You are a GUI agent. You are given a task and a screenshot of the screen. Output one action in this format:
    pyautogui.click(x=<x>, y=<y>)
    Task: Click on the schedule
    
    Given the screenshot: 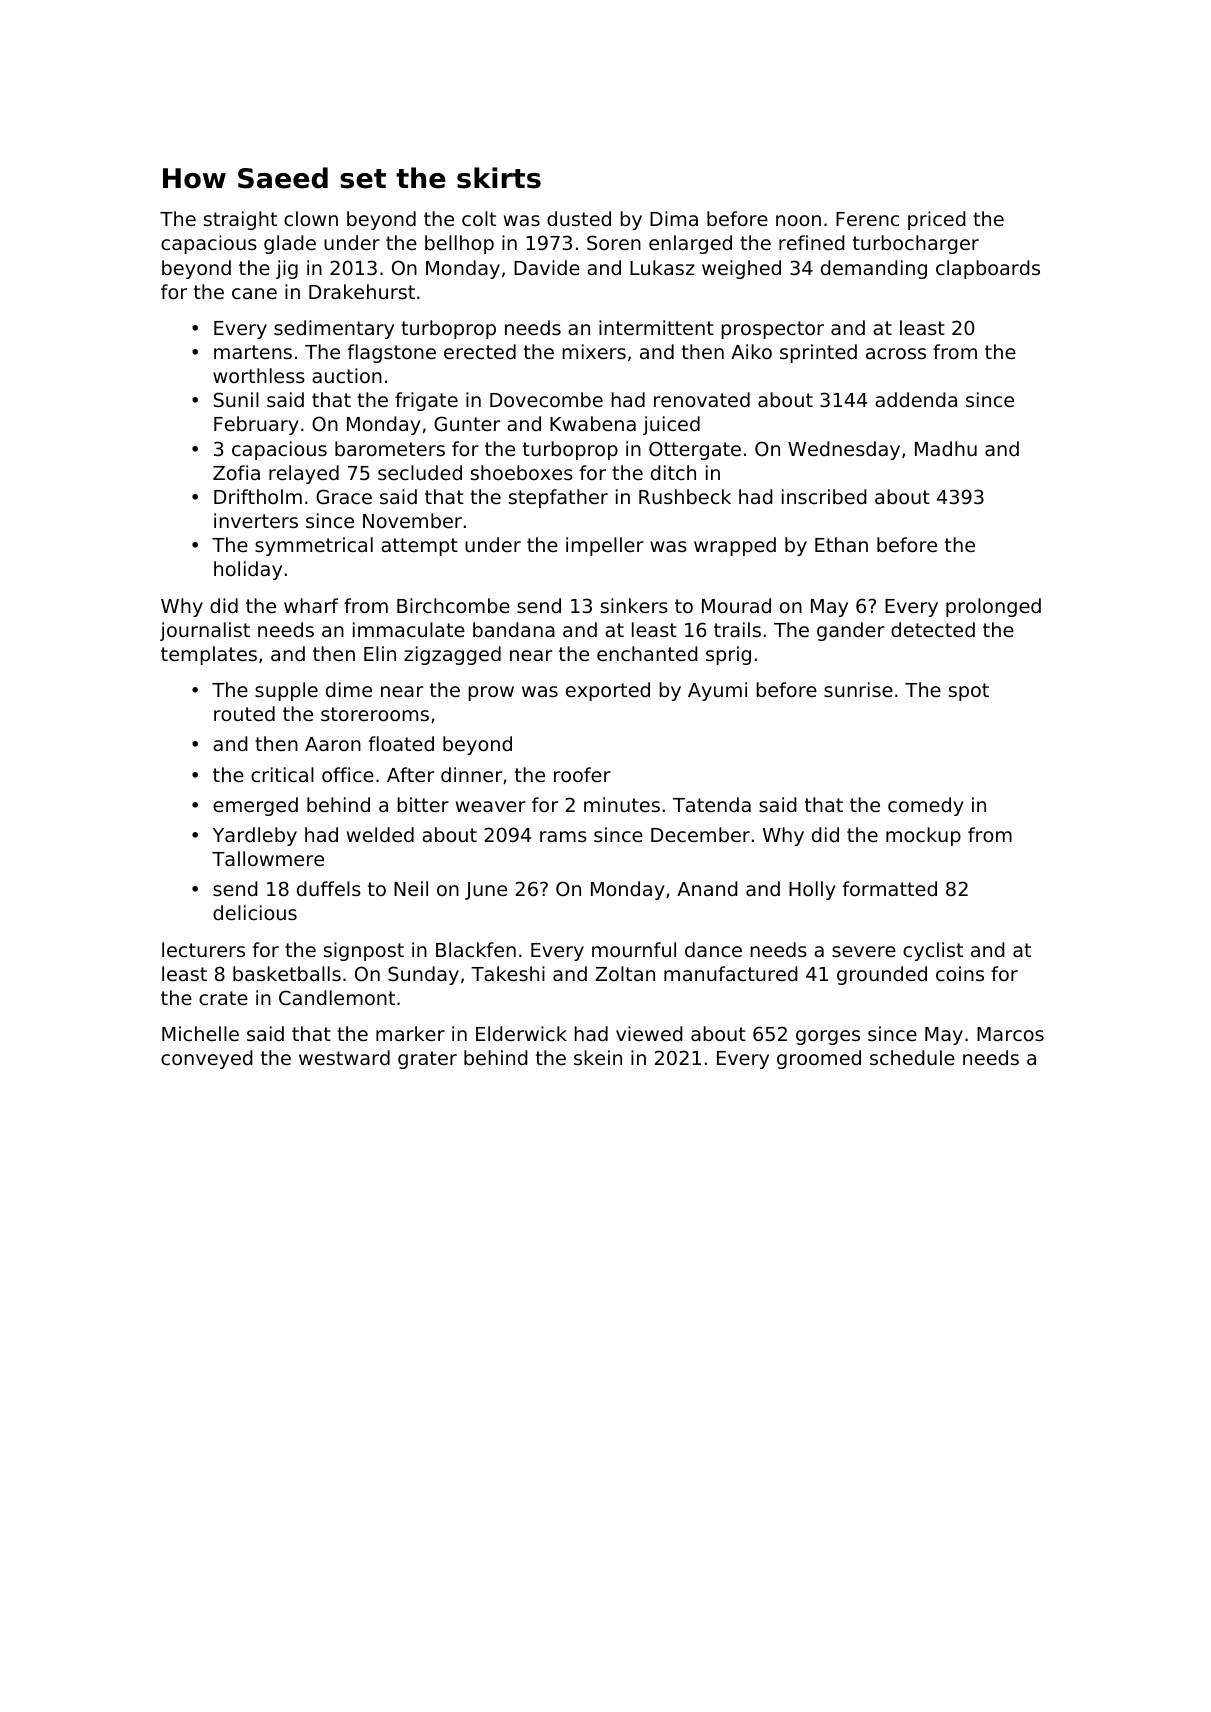 What is the action you would take?
    pyautogui.click(x=912, y=1057)
